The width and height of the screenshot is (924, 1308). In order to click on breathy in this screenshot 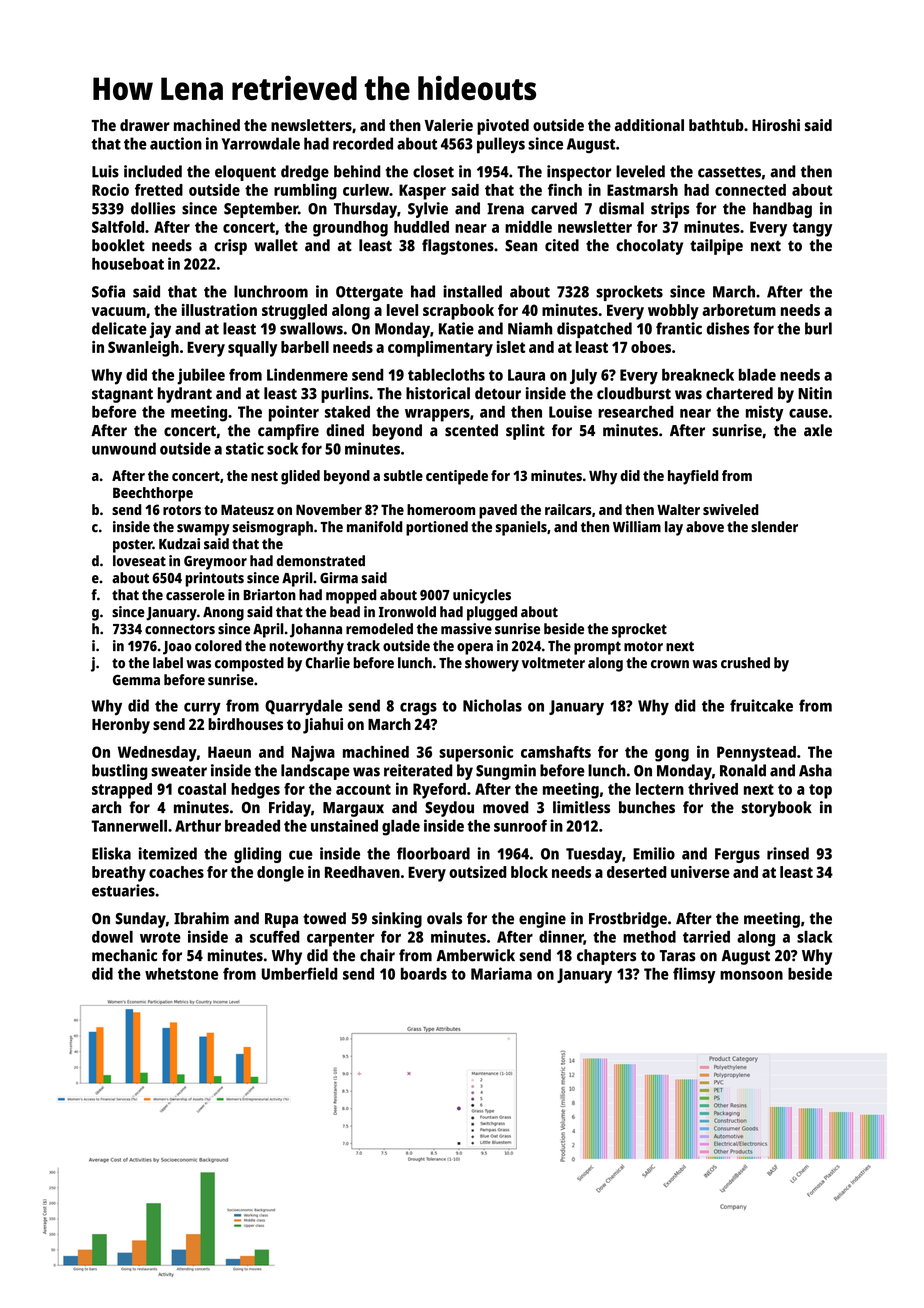, I will do `click(119, 874)`.
